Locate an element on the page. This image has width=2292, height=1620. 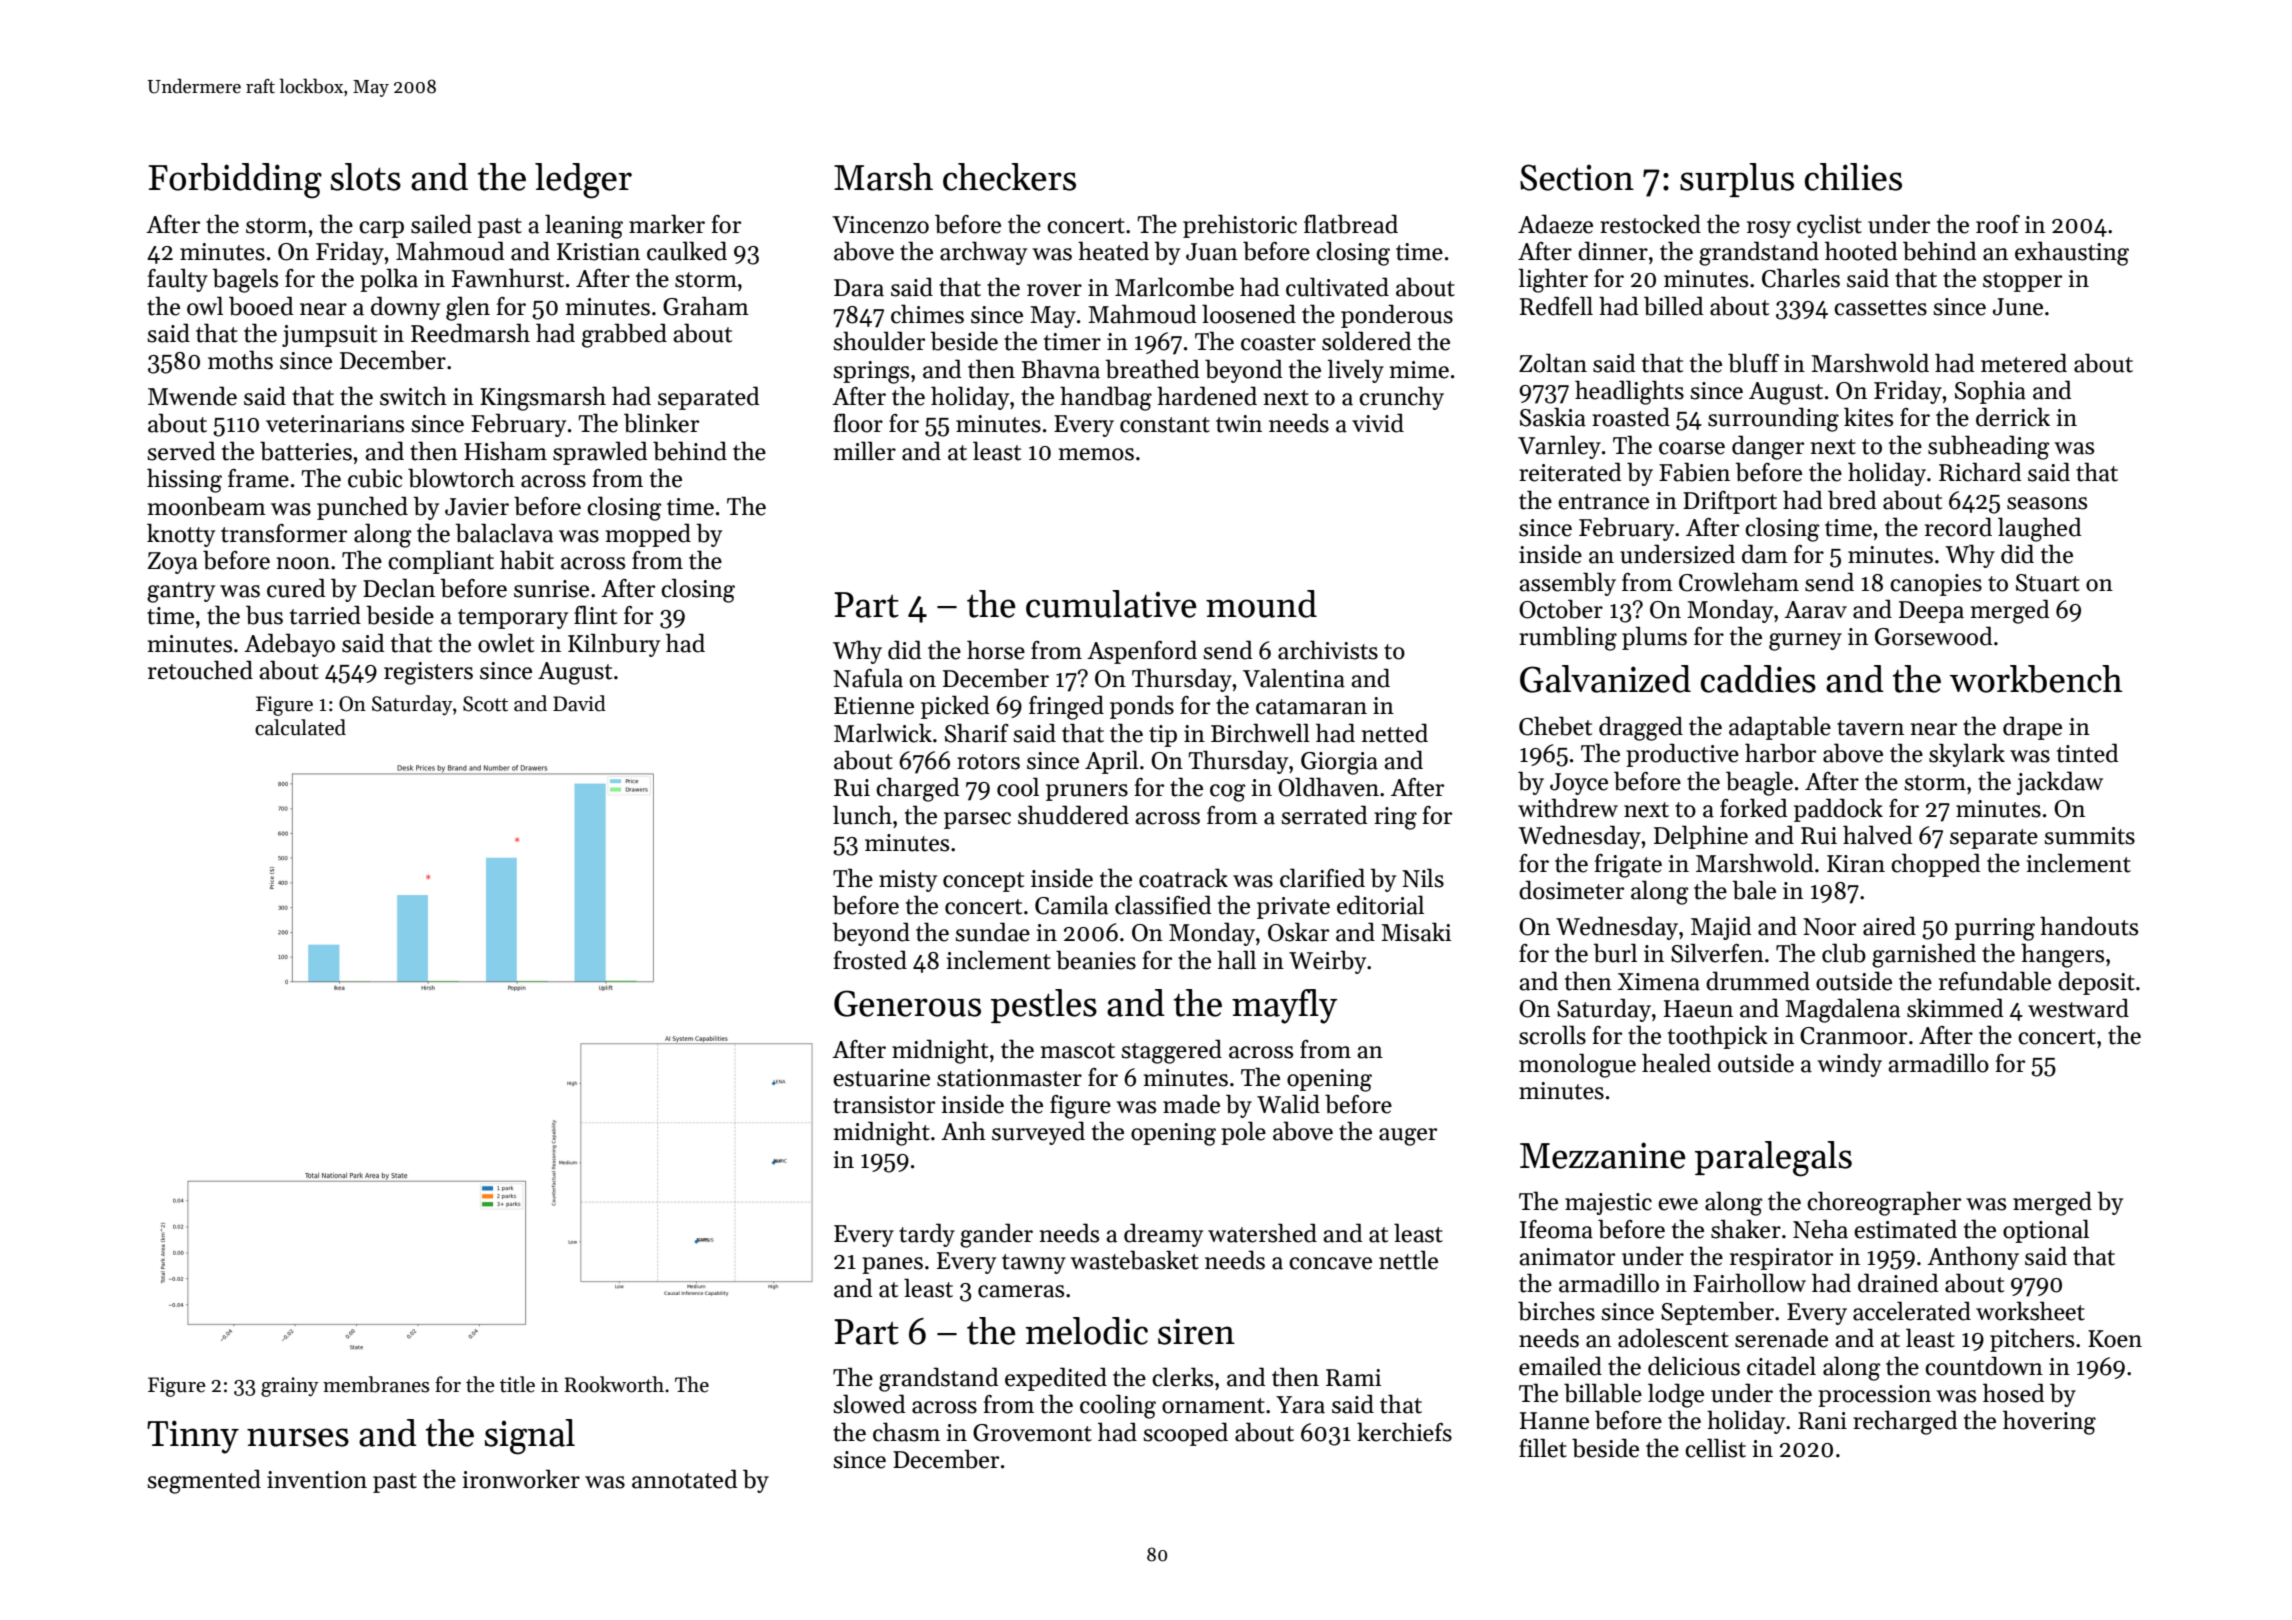
Rookworth is located at coordinates (614, 1384).
